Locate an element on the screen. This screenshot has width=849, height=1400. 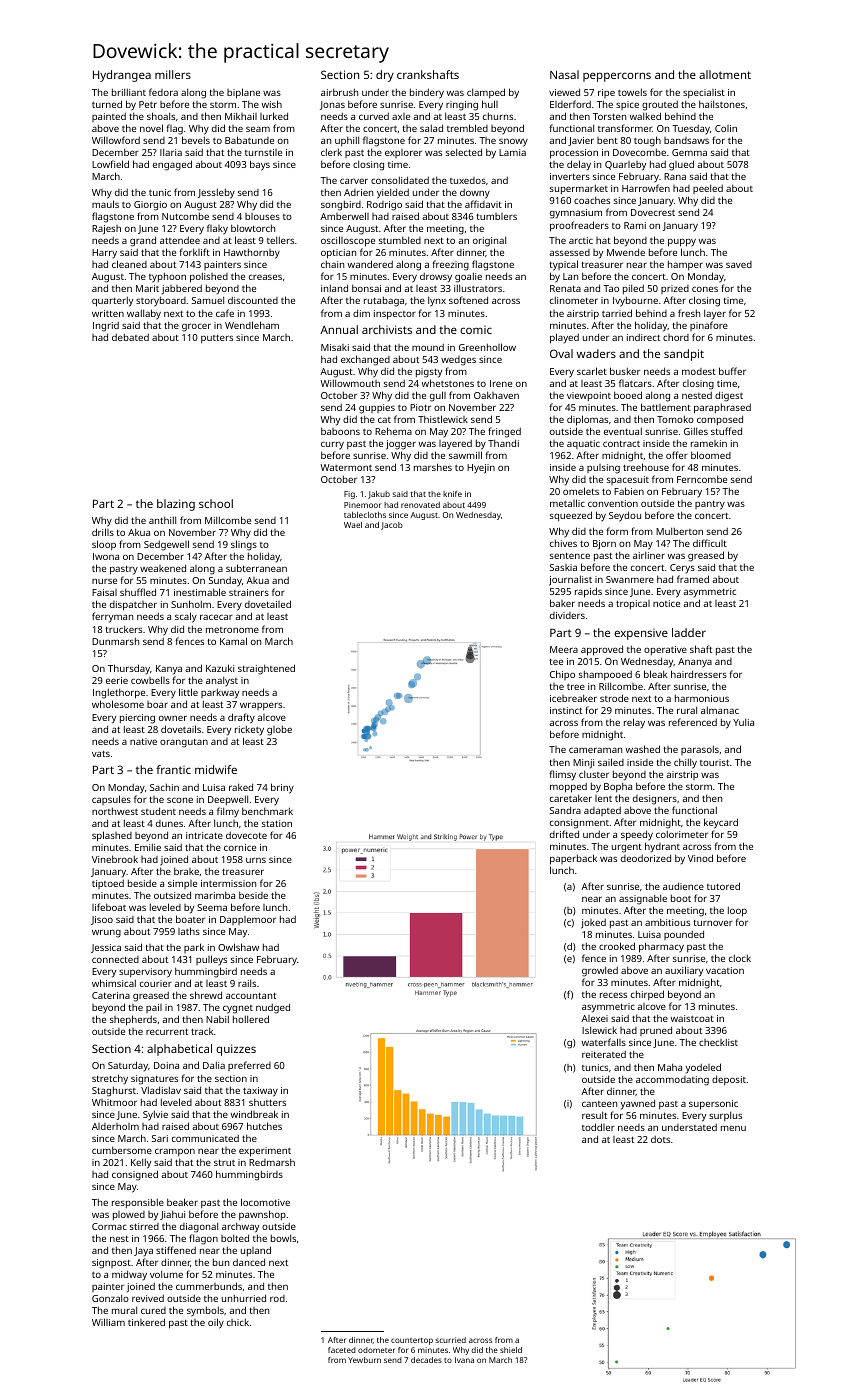
tinkered is located at coordinates (146, 1322).
